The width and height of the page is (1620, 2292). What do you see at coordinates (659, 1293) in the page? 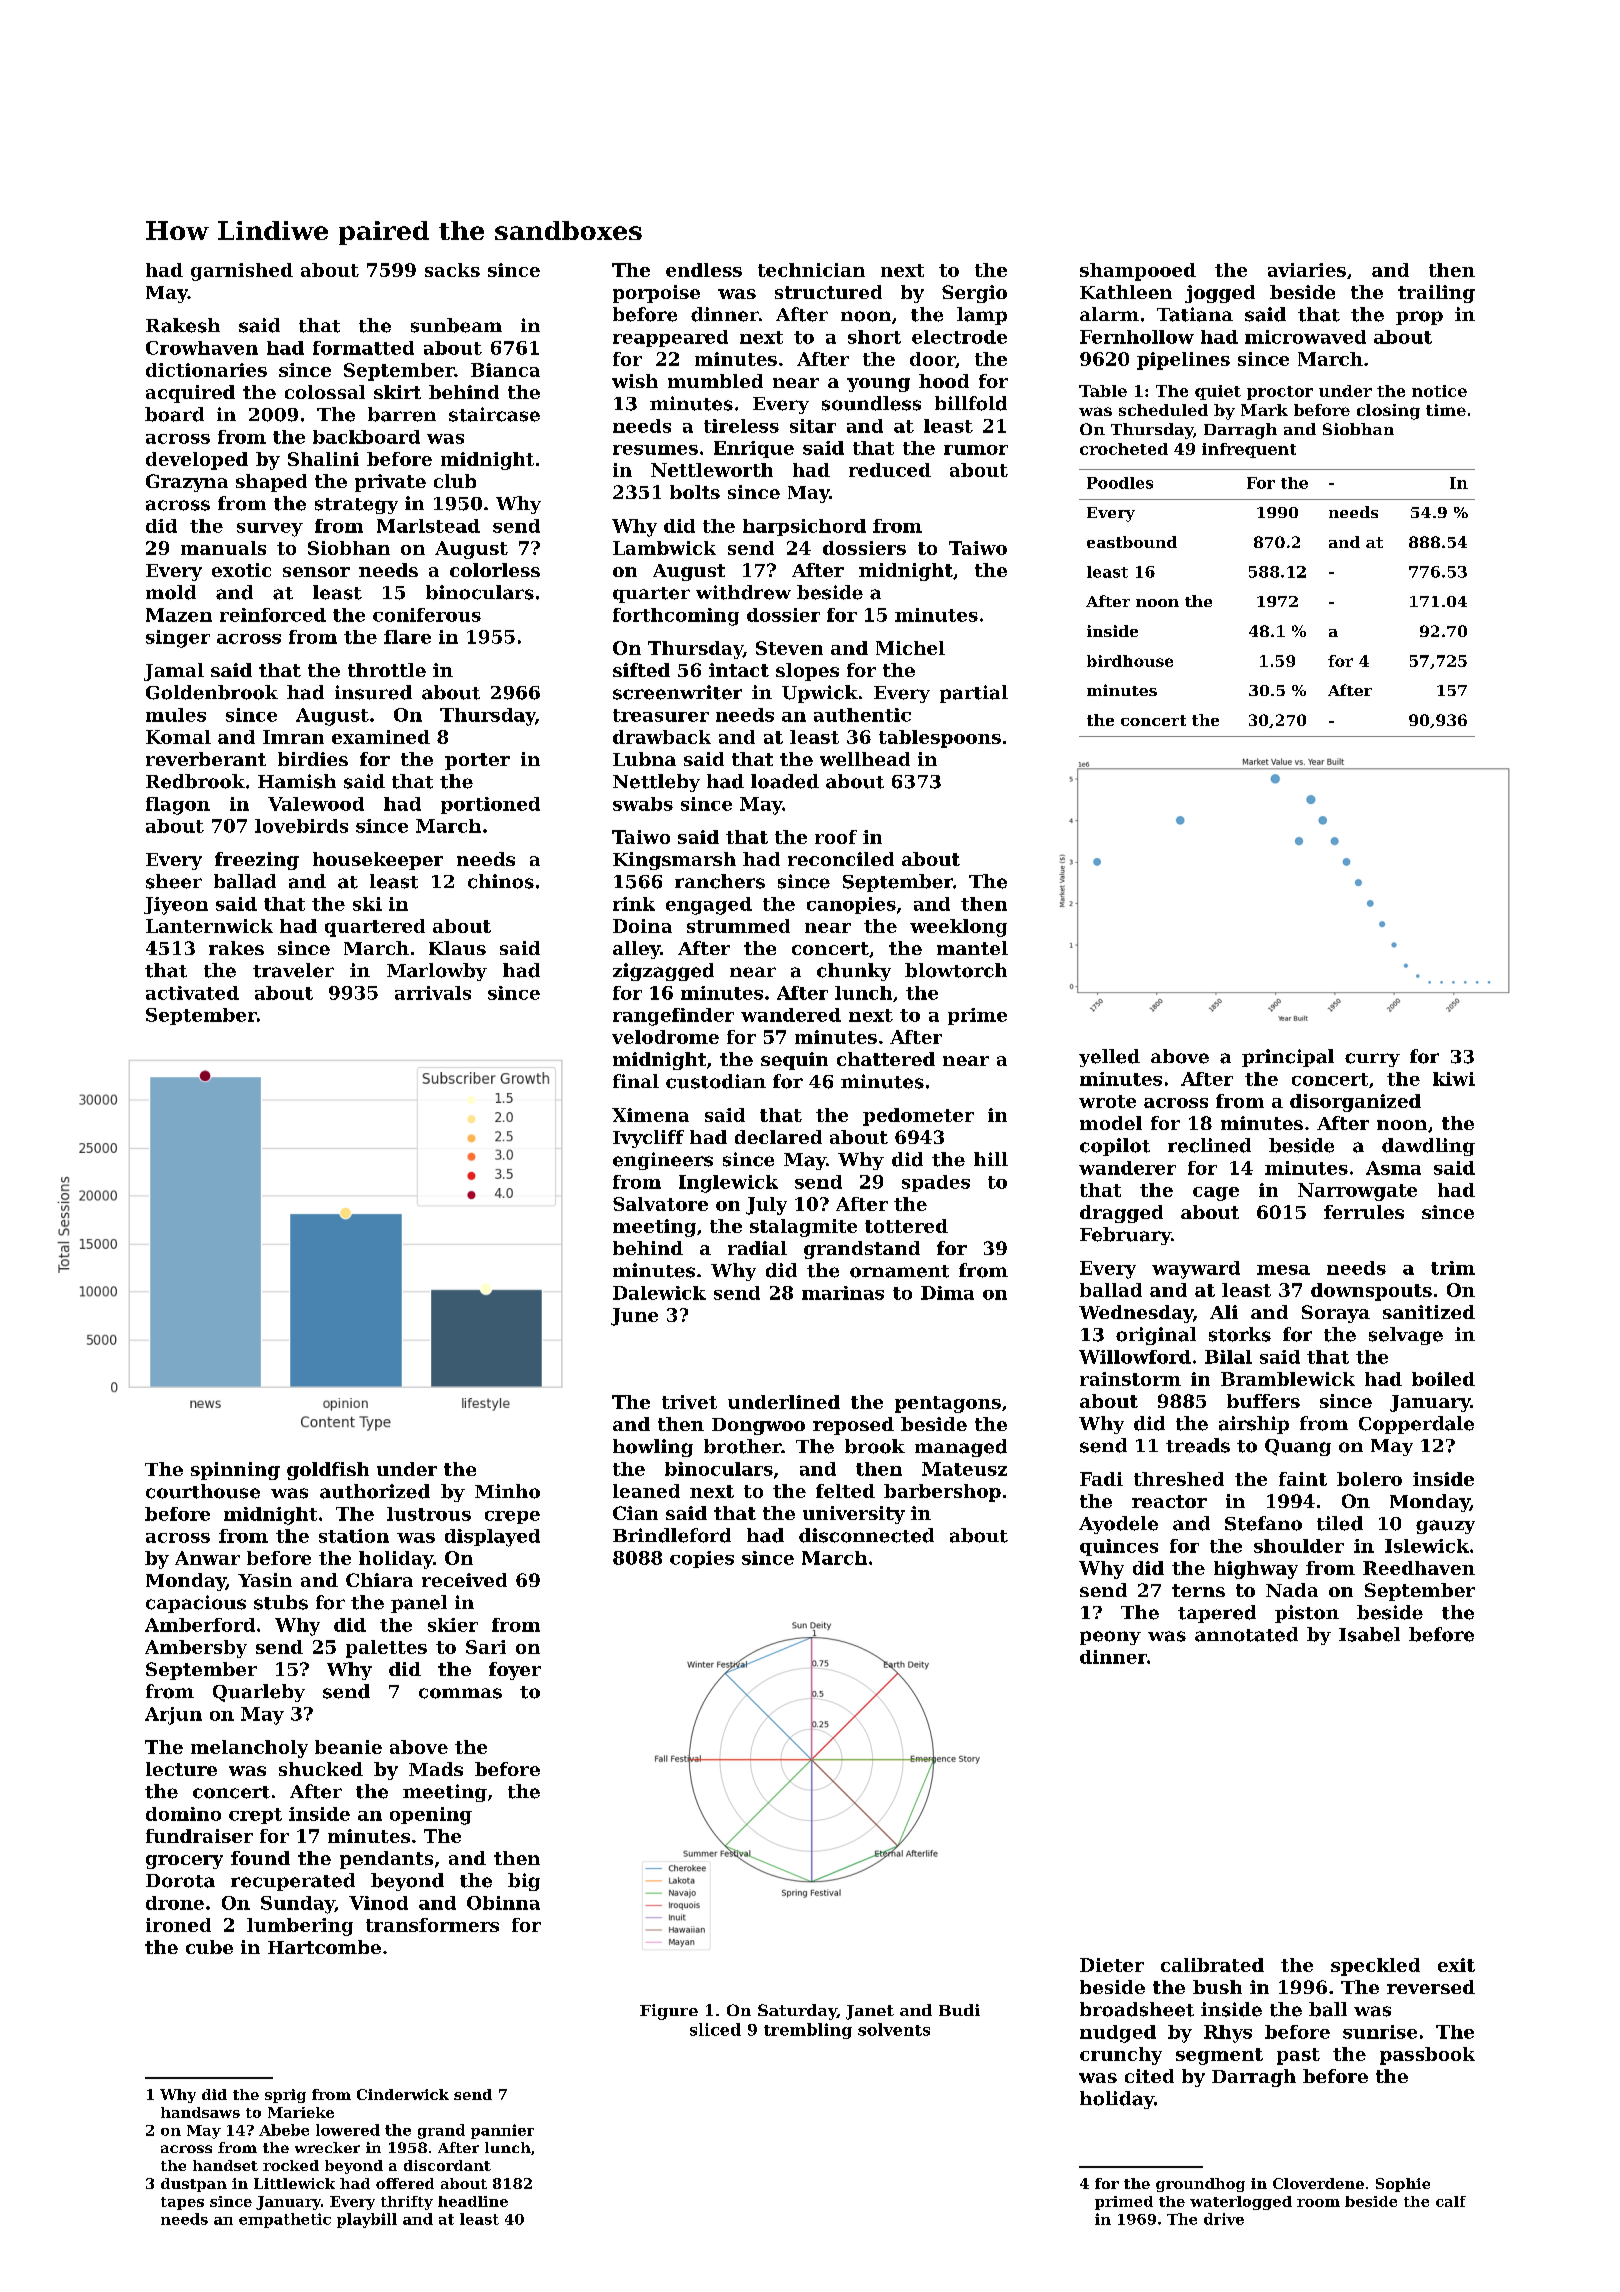
I see `Dalewick` at bounding box center [659, 1293].
